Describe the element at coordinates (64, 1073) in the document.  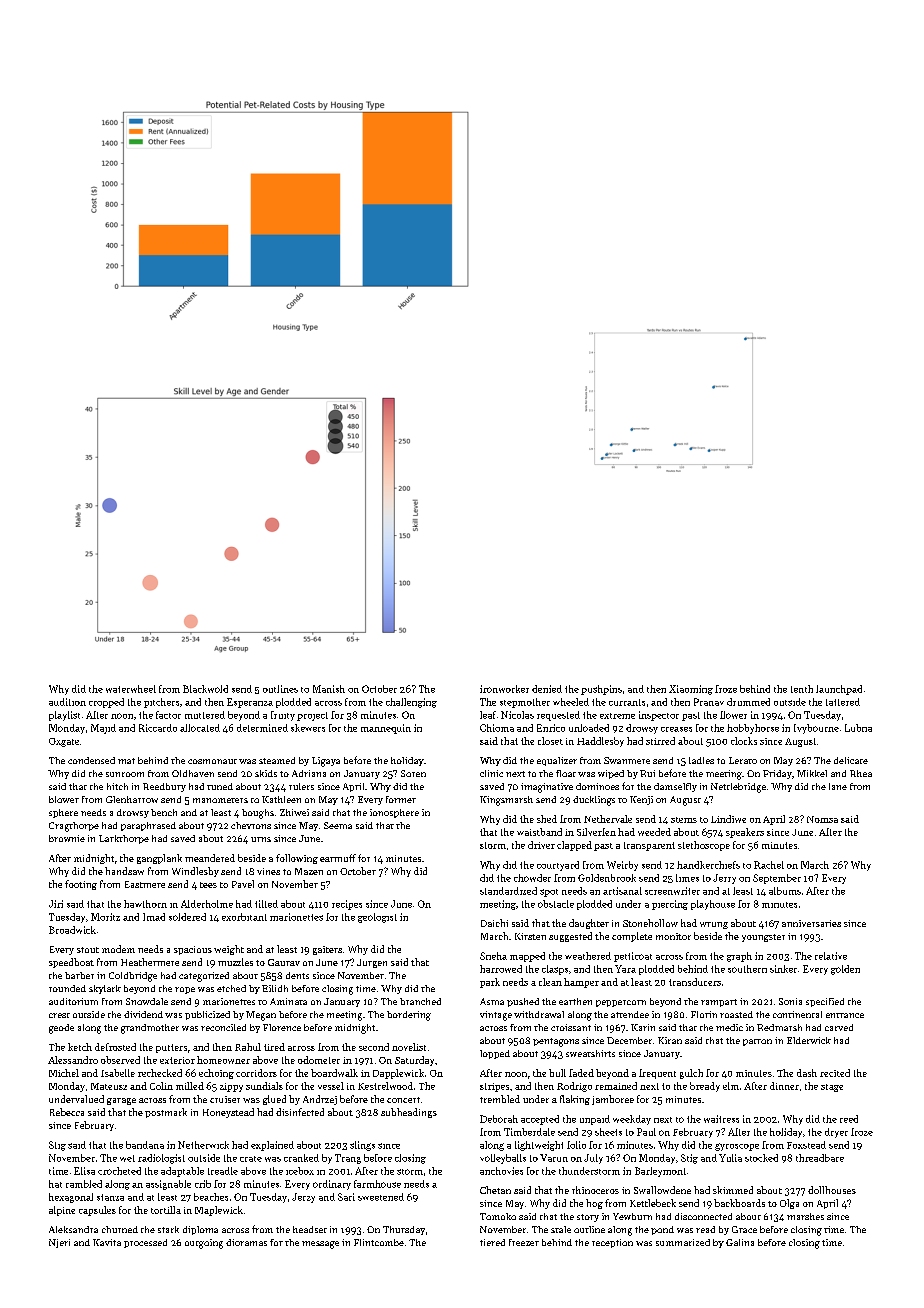
I see `Michel` at that location.
